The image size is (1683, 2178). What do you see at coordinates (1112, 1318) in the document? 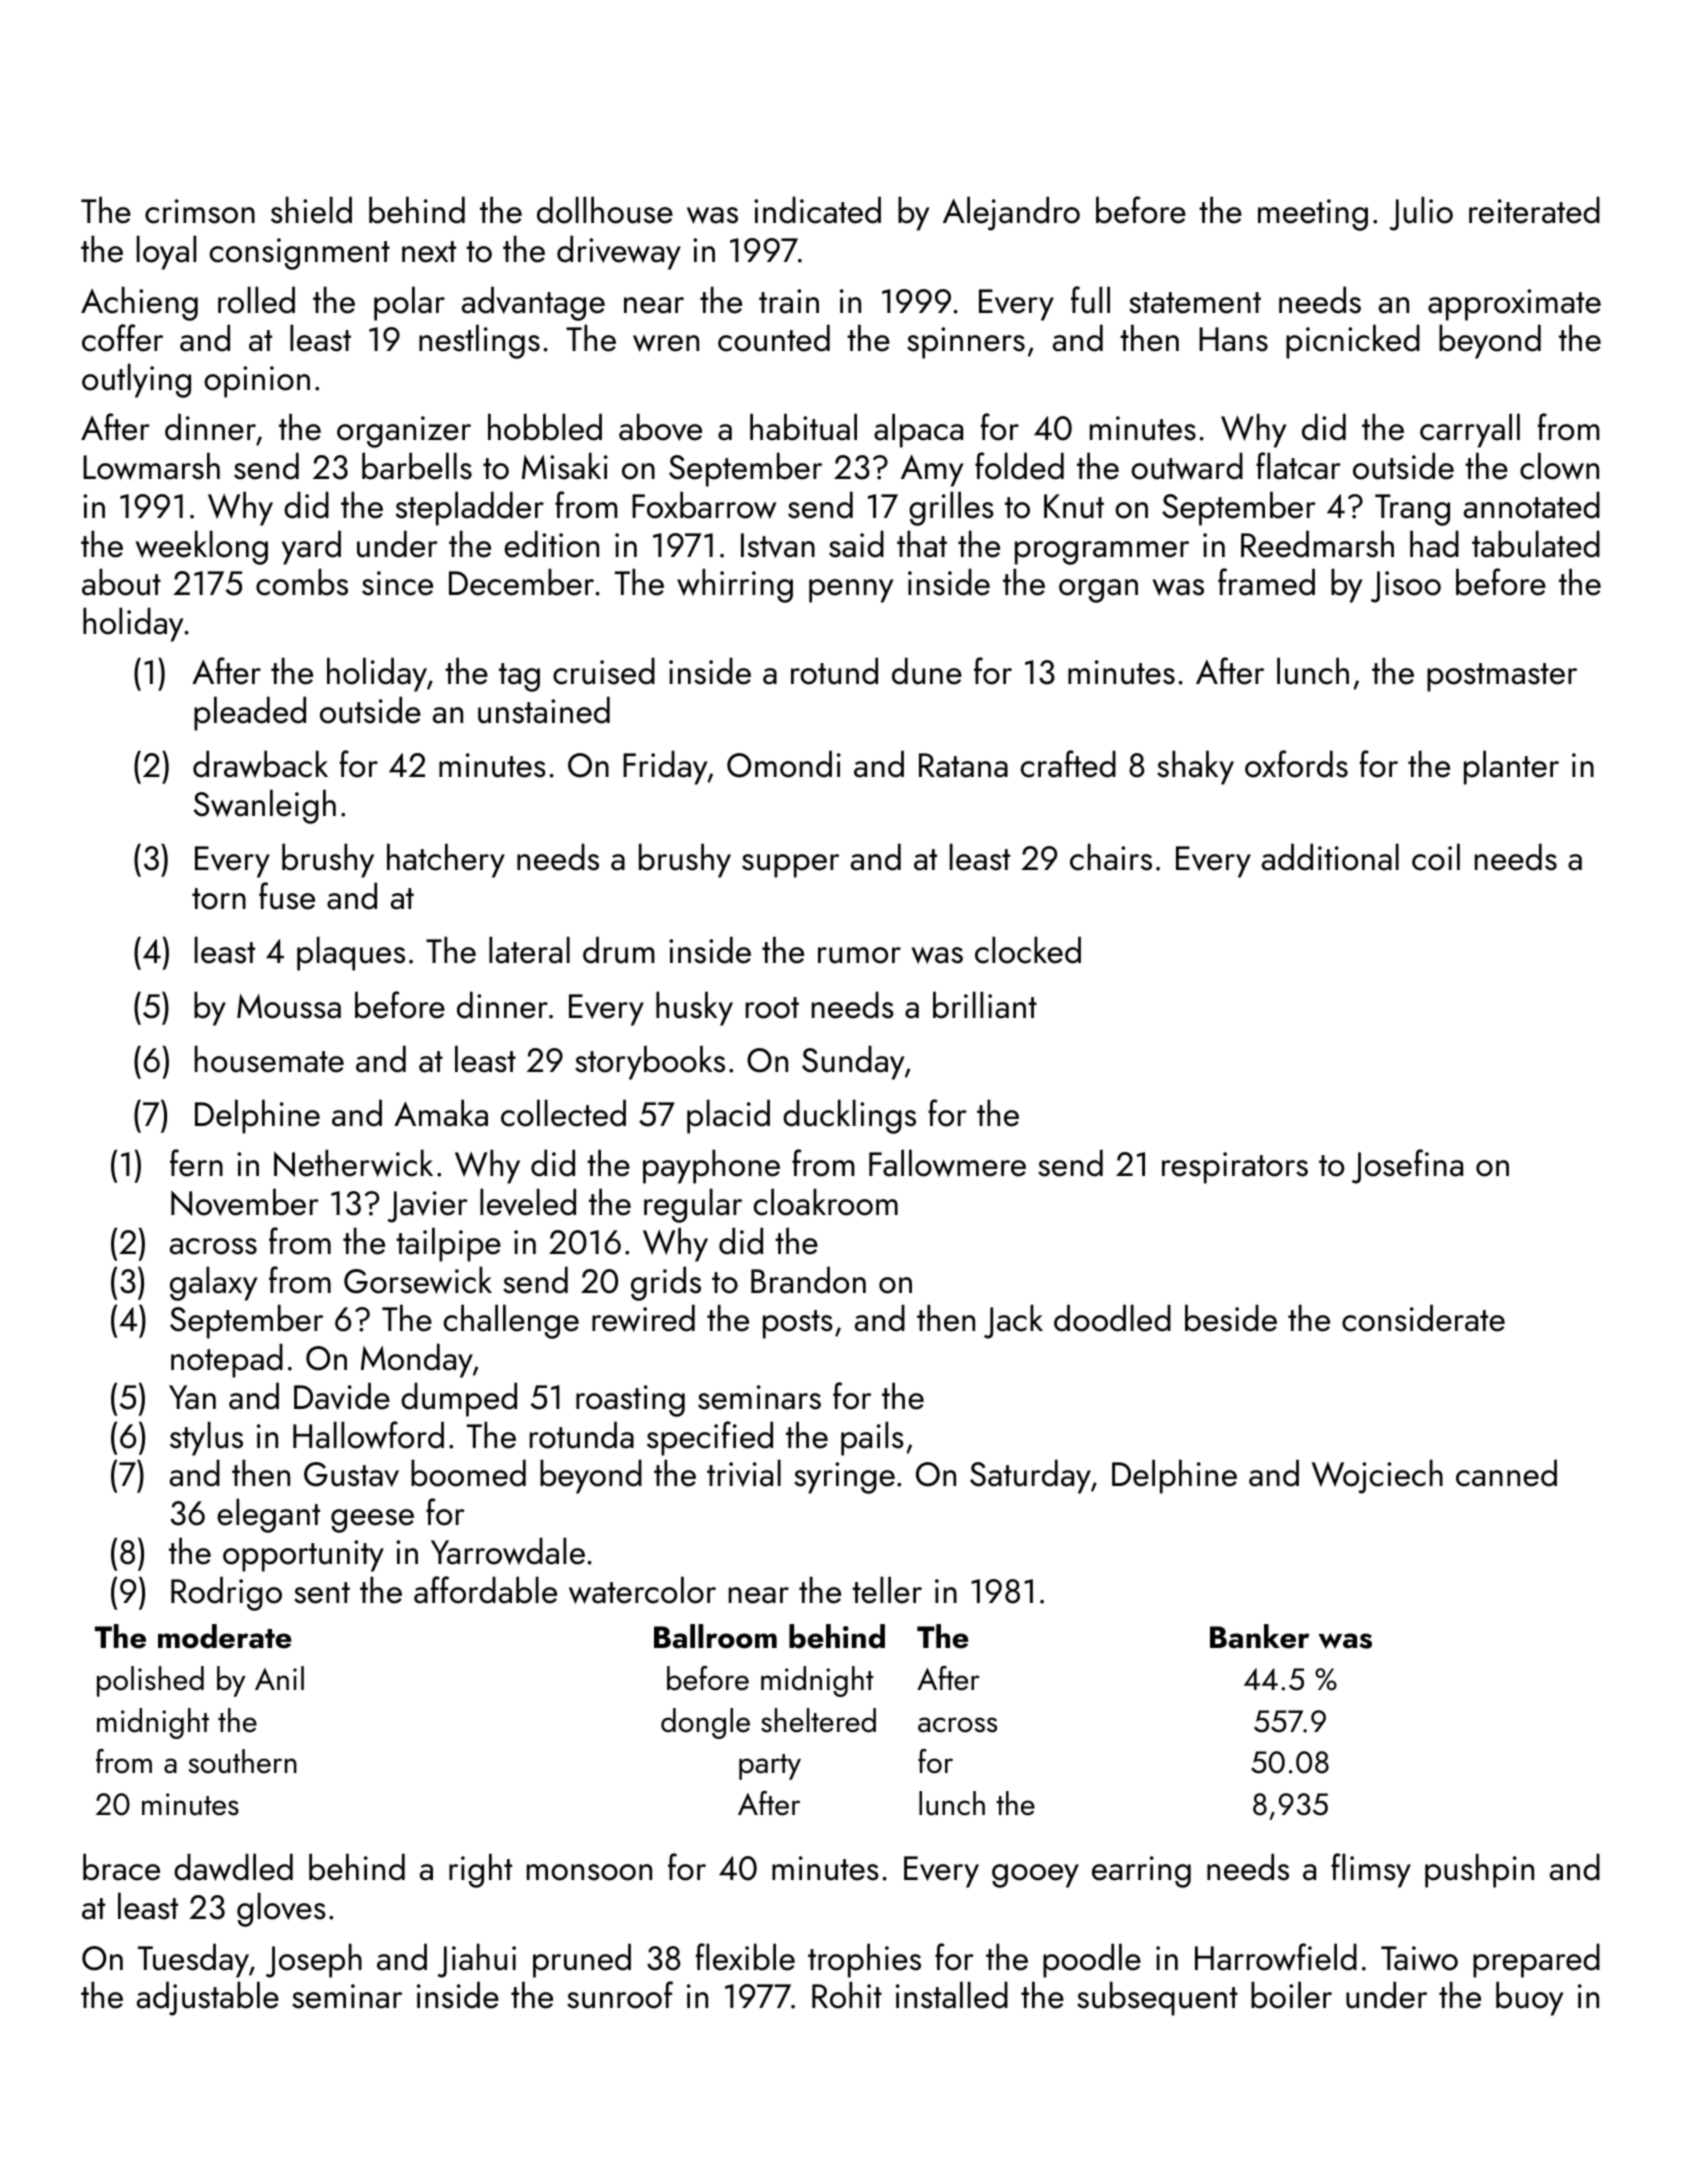
I see `doodled` at bounding box center [1112, 1318].
